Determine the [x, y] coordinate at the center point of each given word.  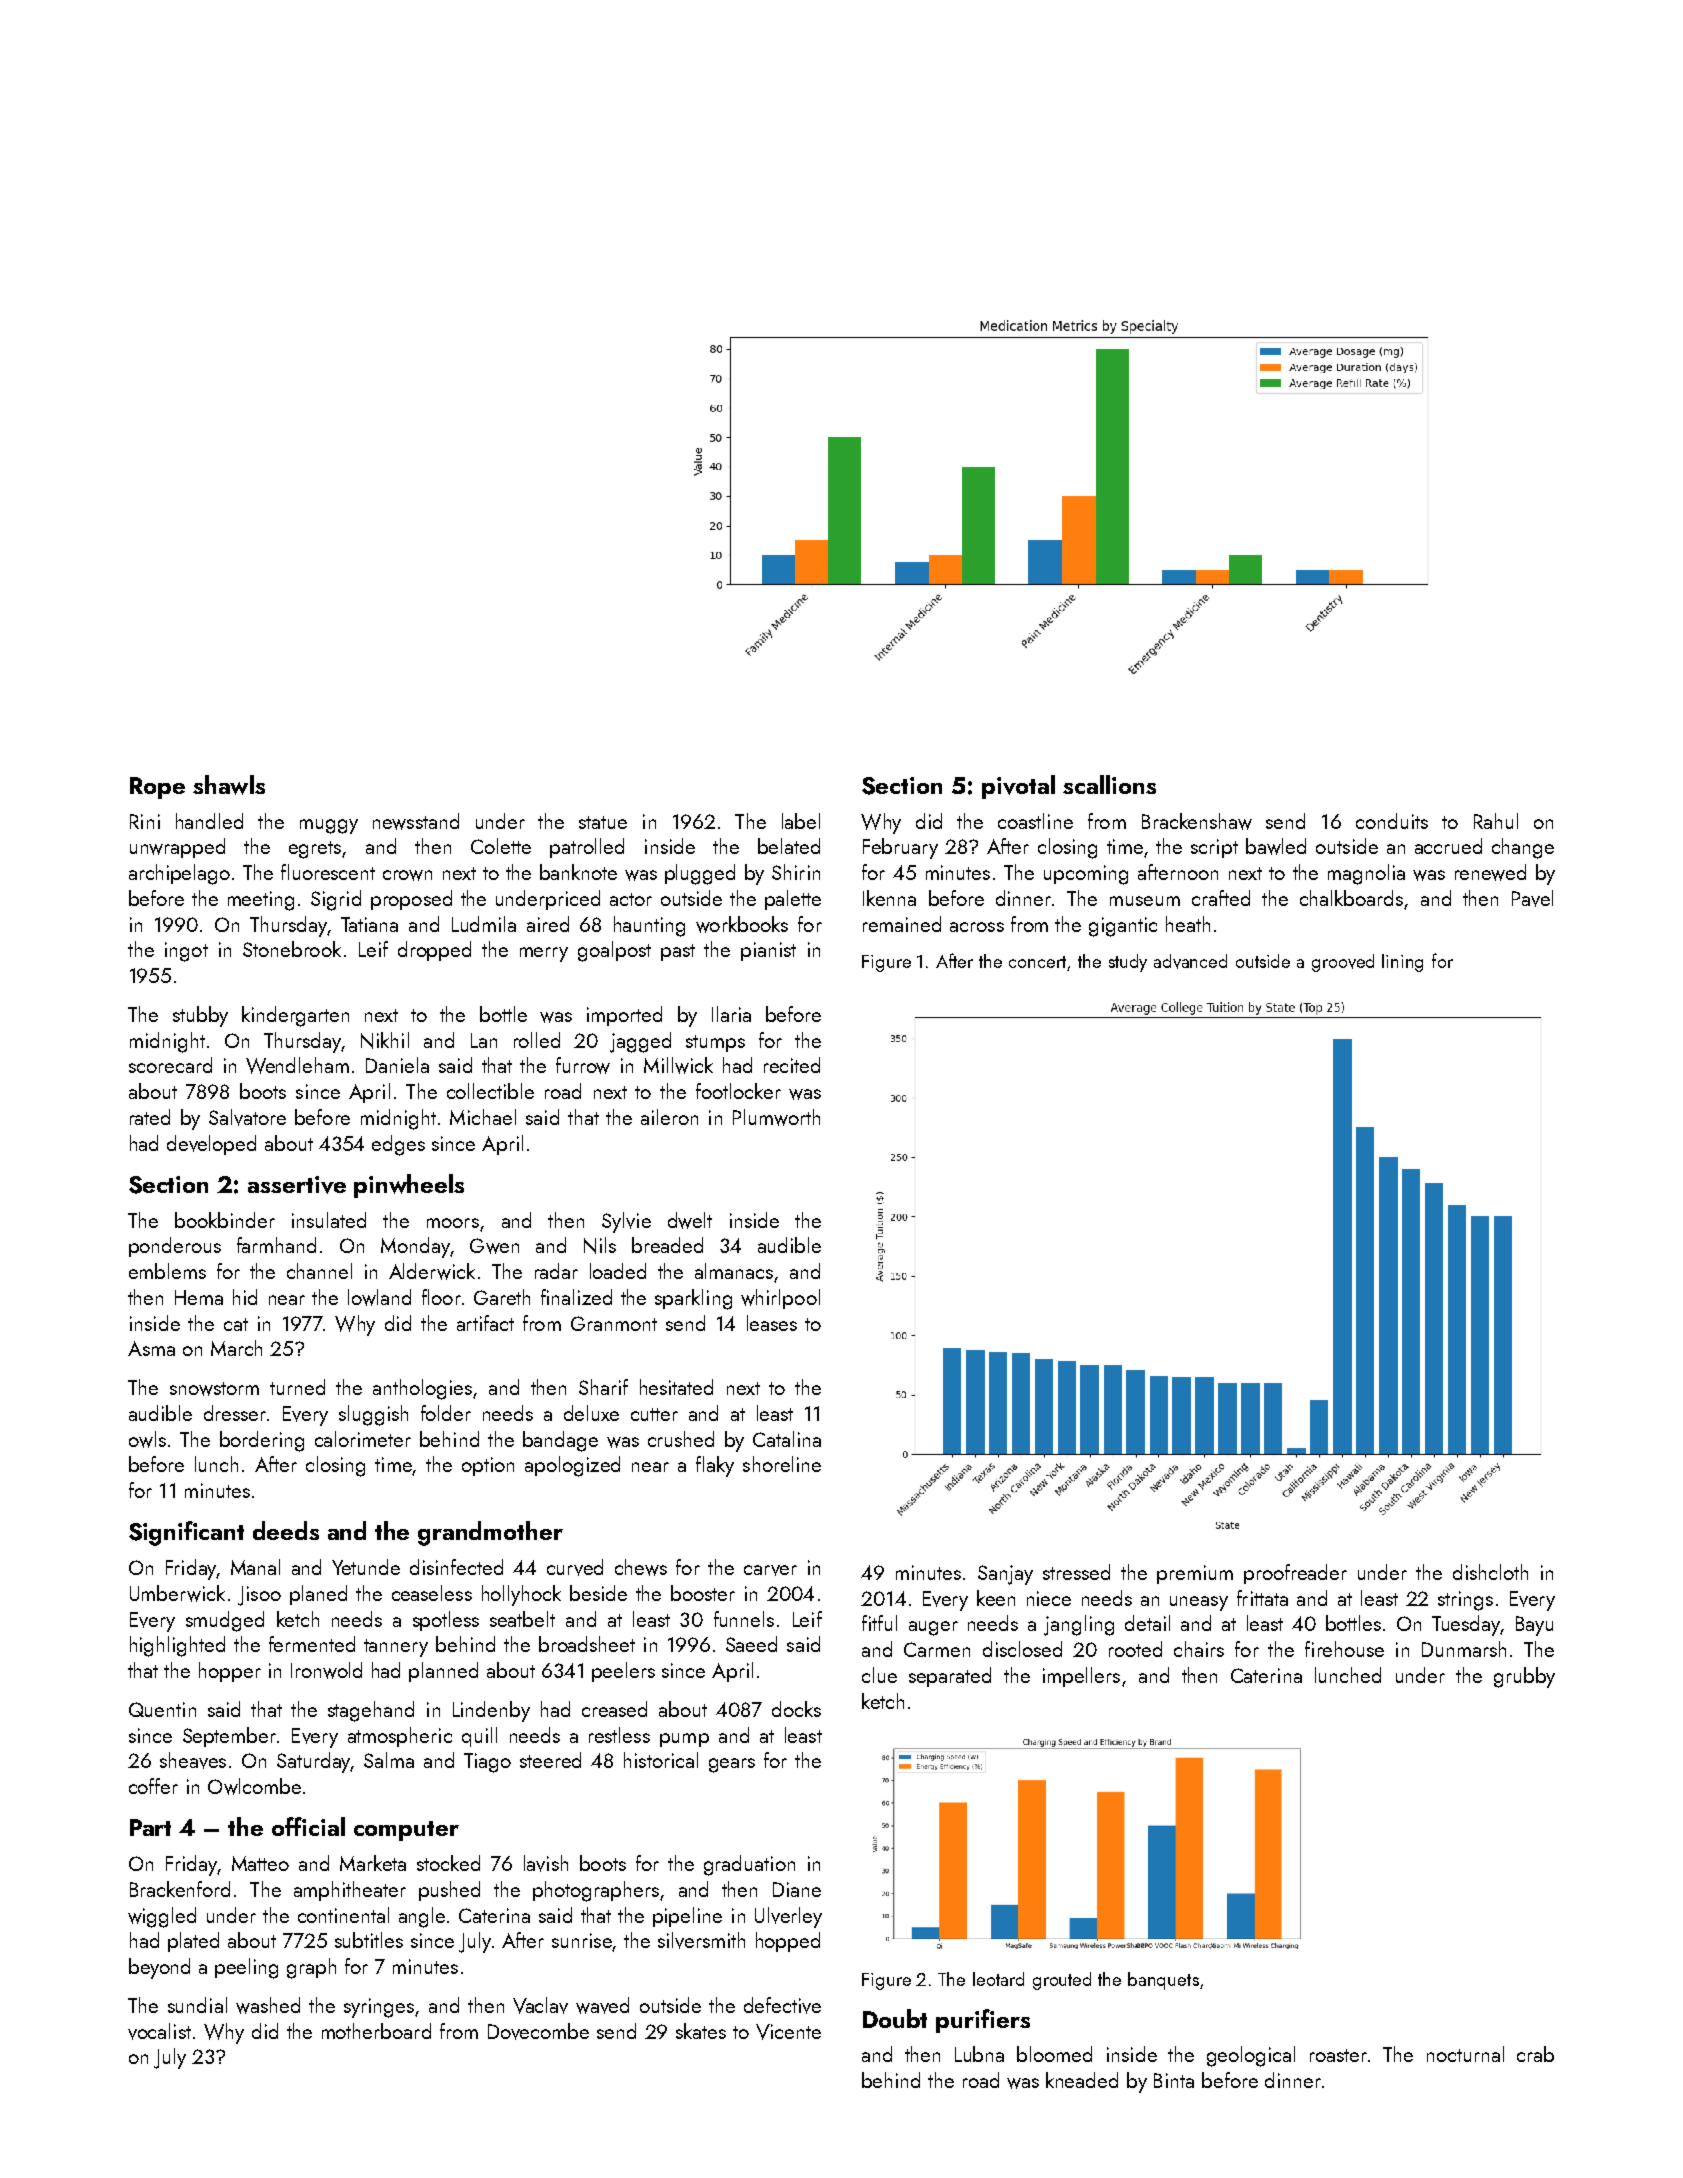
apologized [572, 1466]
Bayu [1534, 1626]
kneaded [1082, 2080]
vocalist [159, 2031]
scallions [1109, 784]
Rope [157, 788]
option [488, 1466]
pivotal [1018, 787]
